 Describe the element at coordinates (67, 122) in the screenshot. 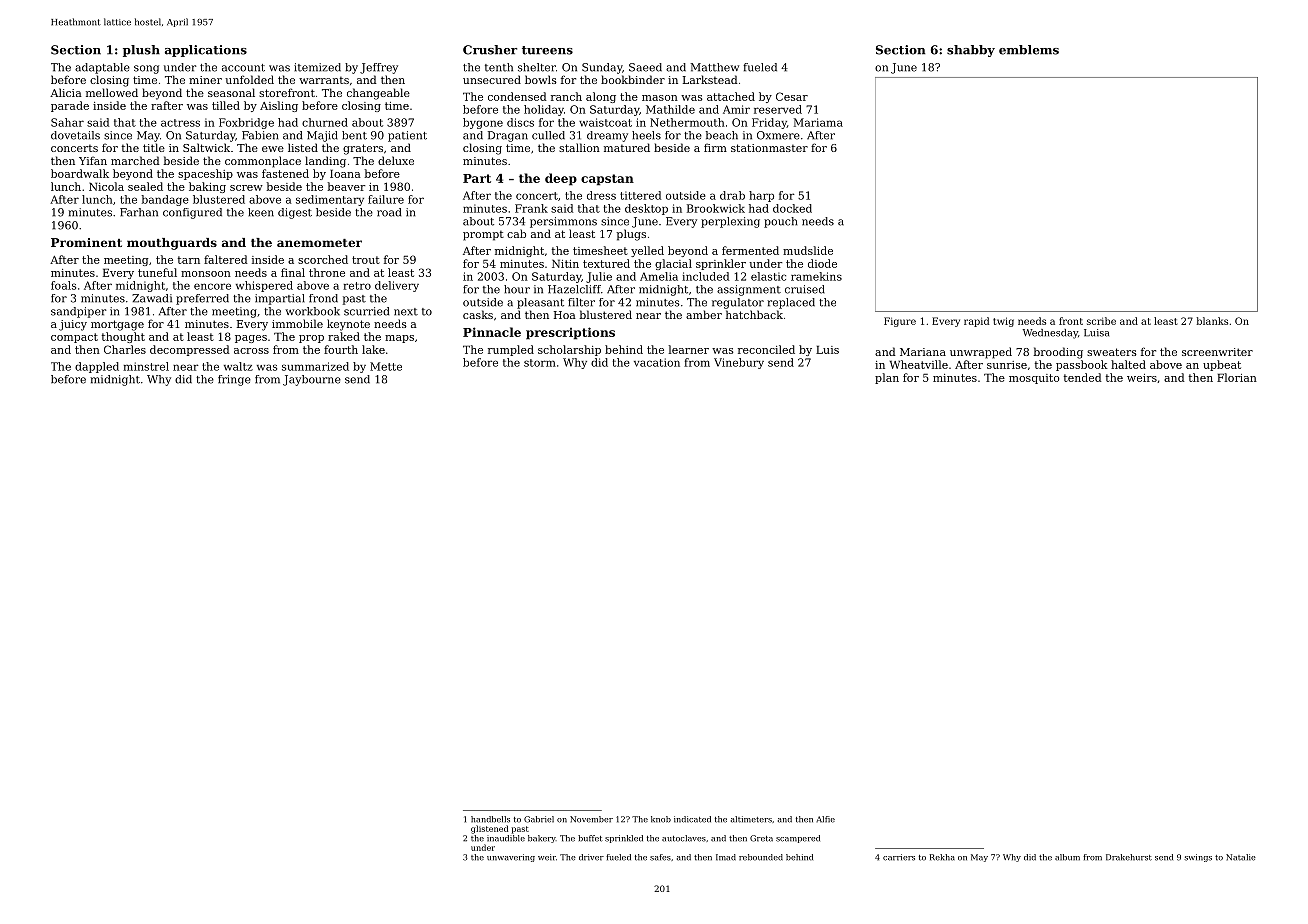

I see `Sahar` at that location.
